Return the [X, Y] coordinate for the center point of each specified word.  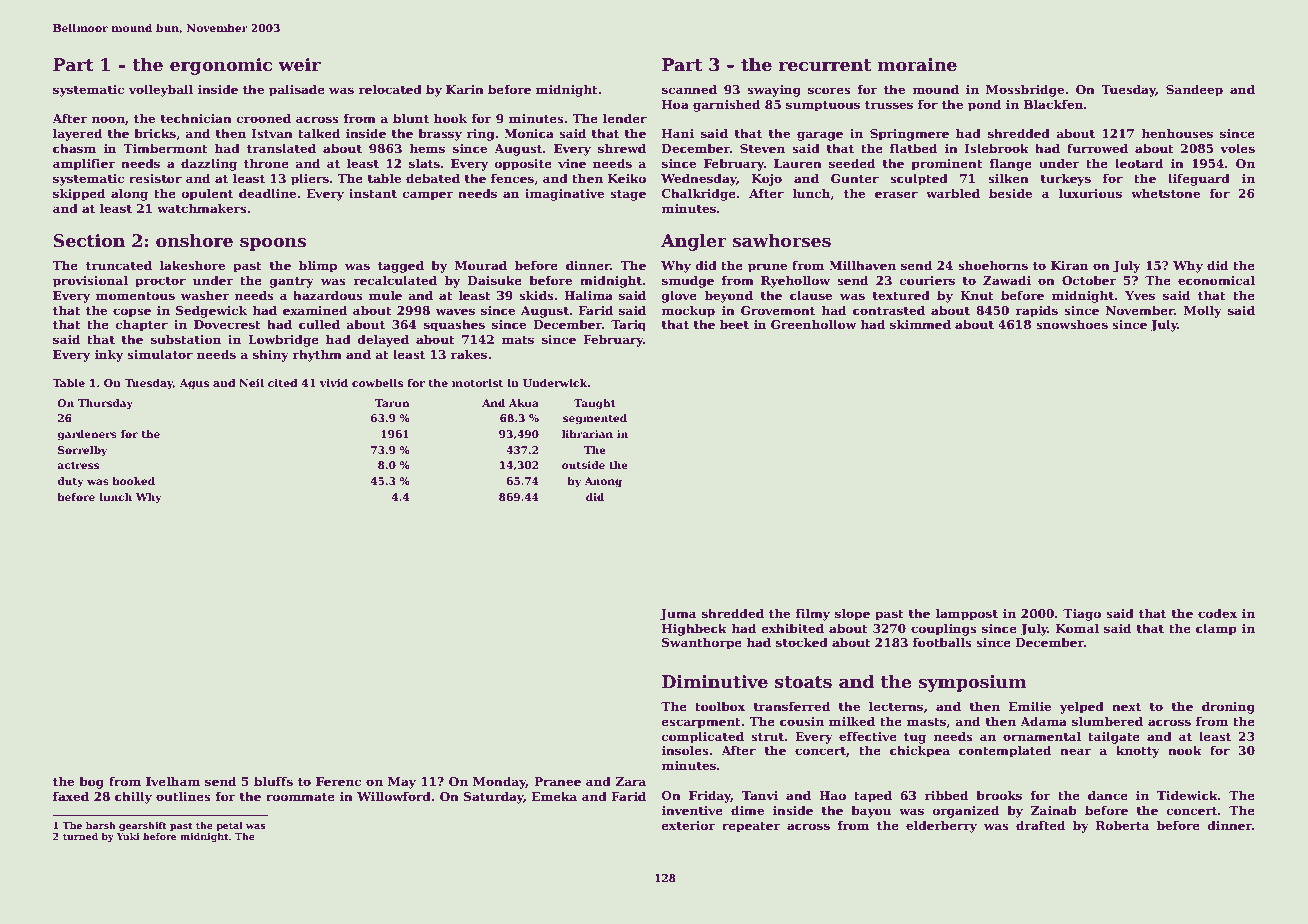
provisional [90, 281]
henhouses [1177, 133]
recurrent [825, 65]
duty [70, 482]
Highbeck [694, 629]
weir [299, 65]
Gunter [855, 178]
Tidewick [1187, 795]
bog [91, 782]
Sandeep [1194, 90]
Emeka [554, 796]
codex [1217, 613]
